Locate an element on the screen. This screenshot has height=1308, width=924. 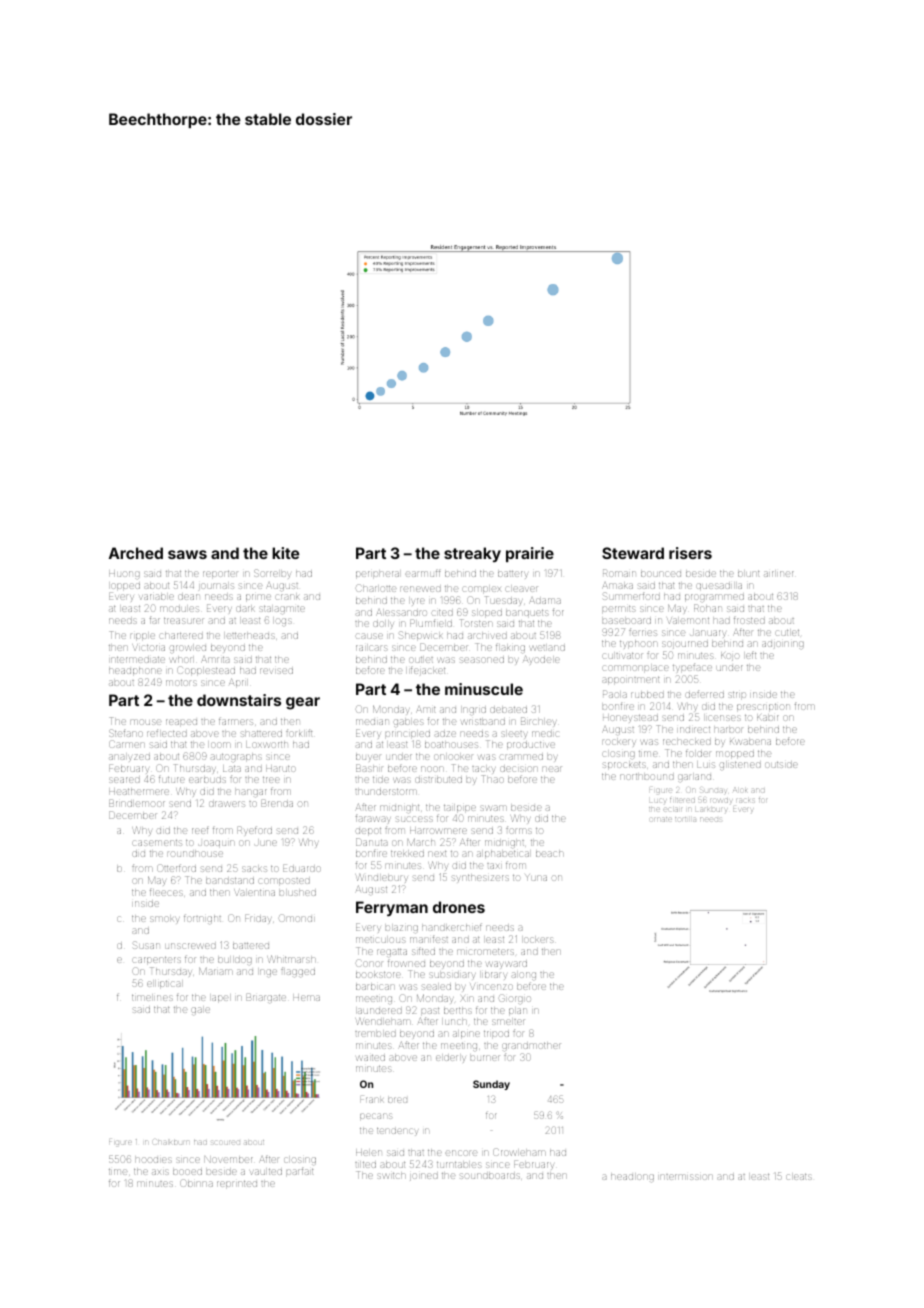
earbuds is located at coordinates (207, 780).
